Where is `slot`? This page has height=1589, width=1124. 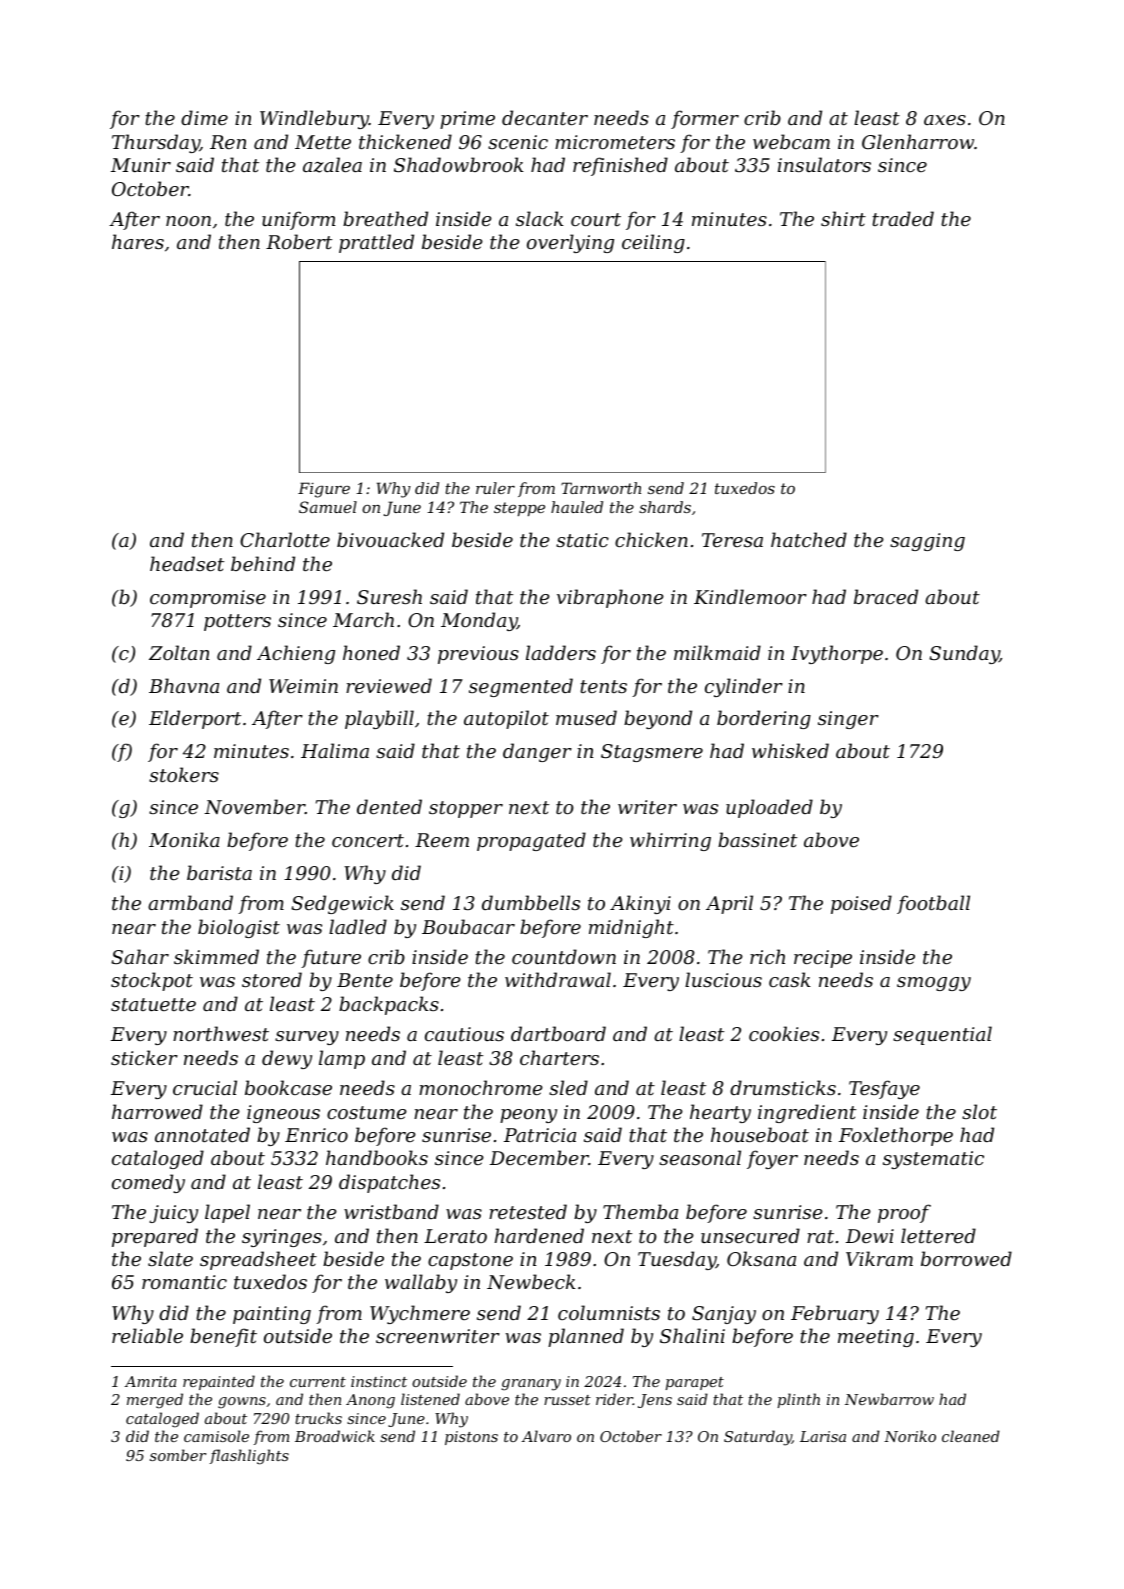 slot is located at coordinates (979, 1111).
